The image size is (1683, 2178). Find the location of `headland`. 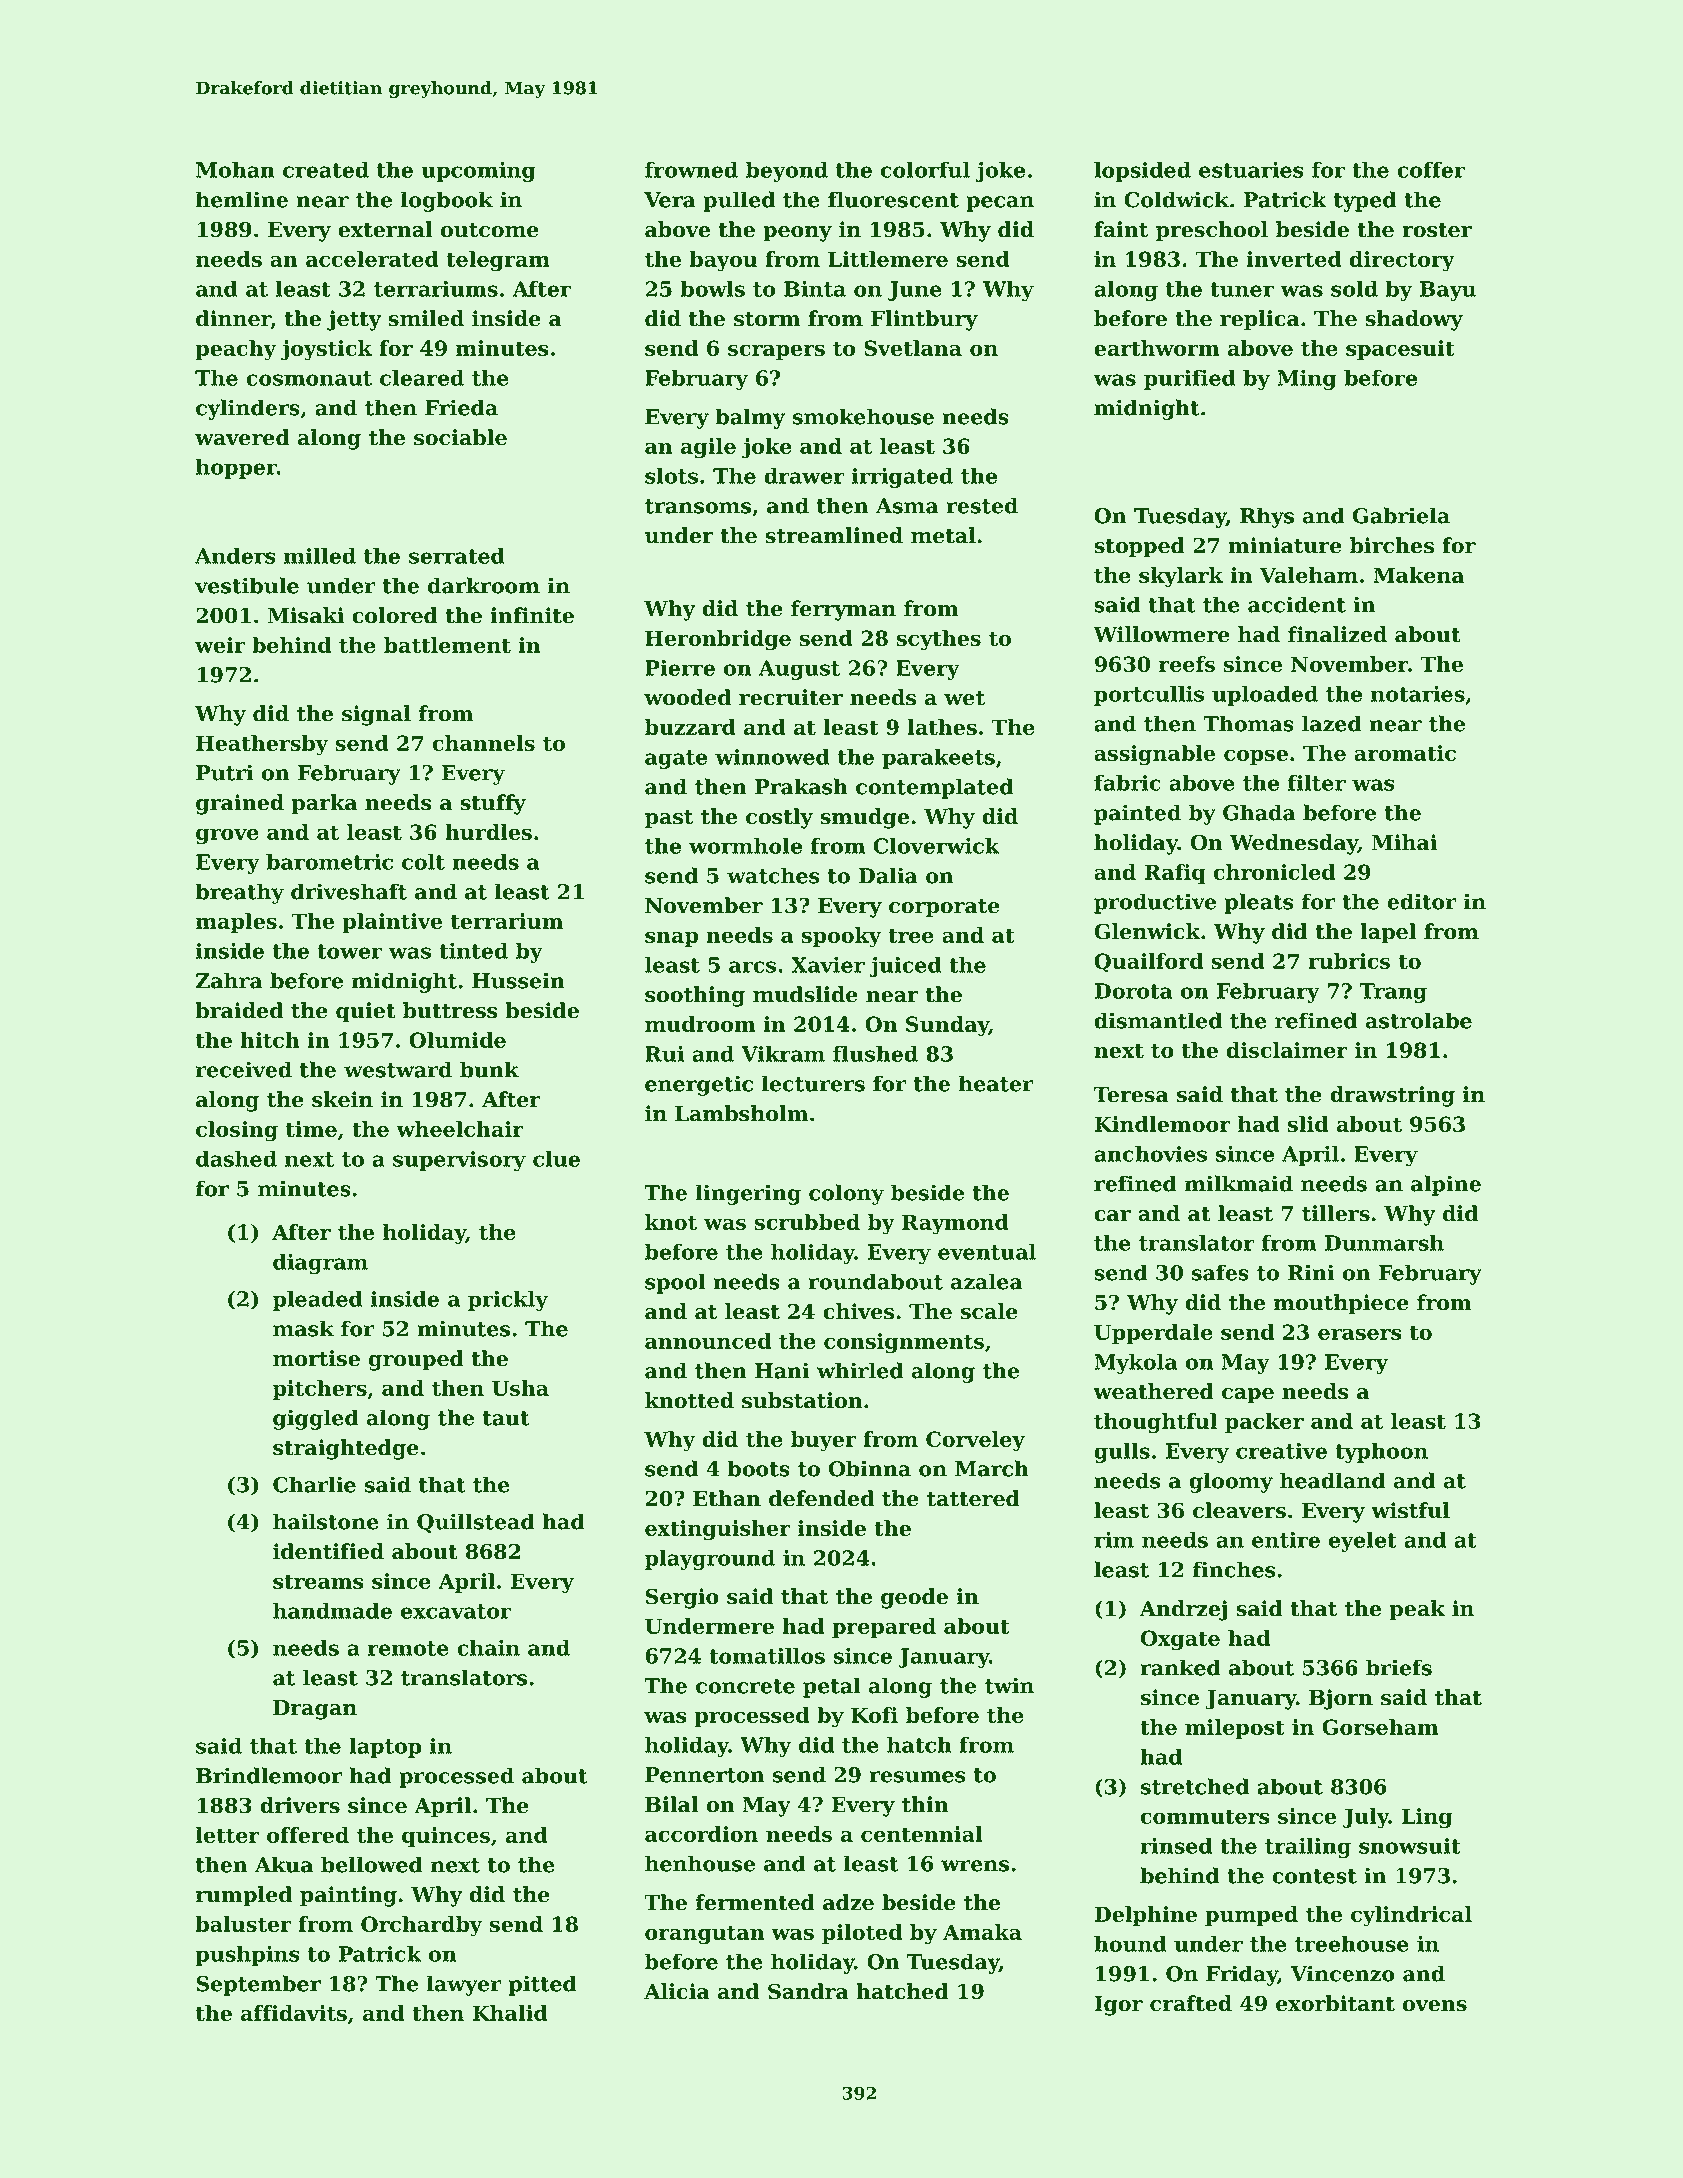

headland is located at coordinates (1333, 1480).
